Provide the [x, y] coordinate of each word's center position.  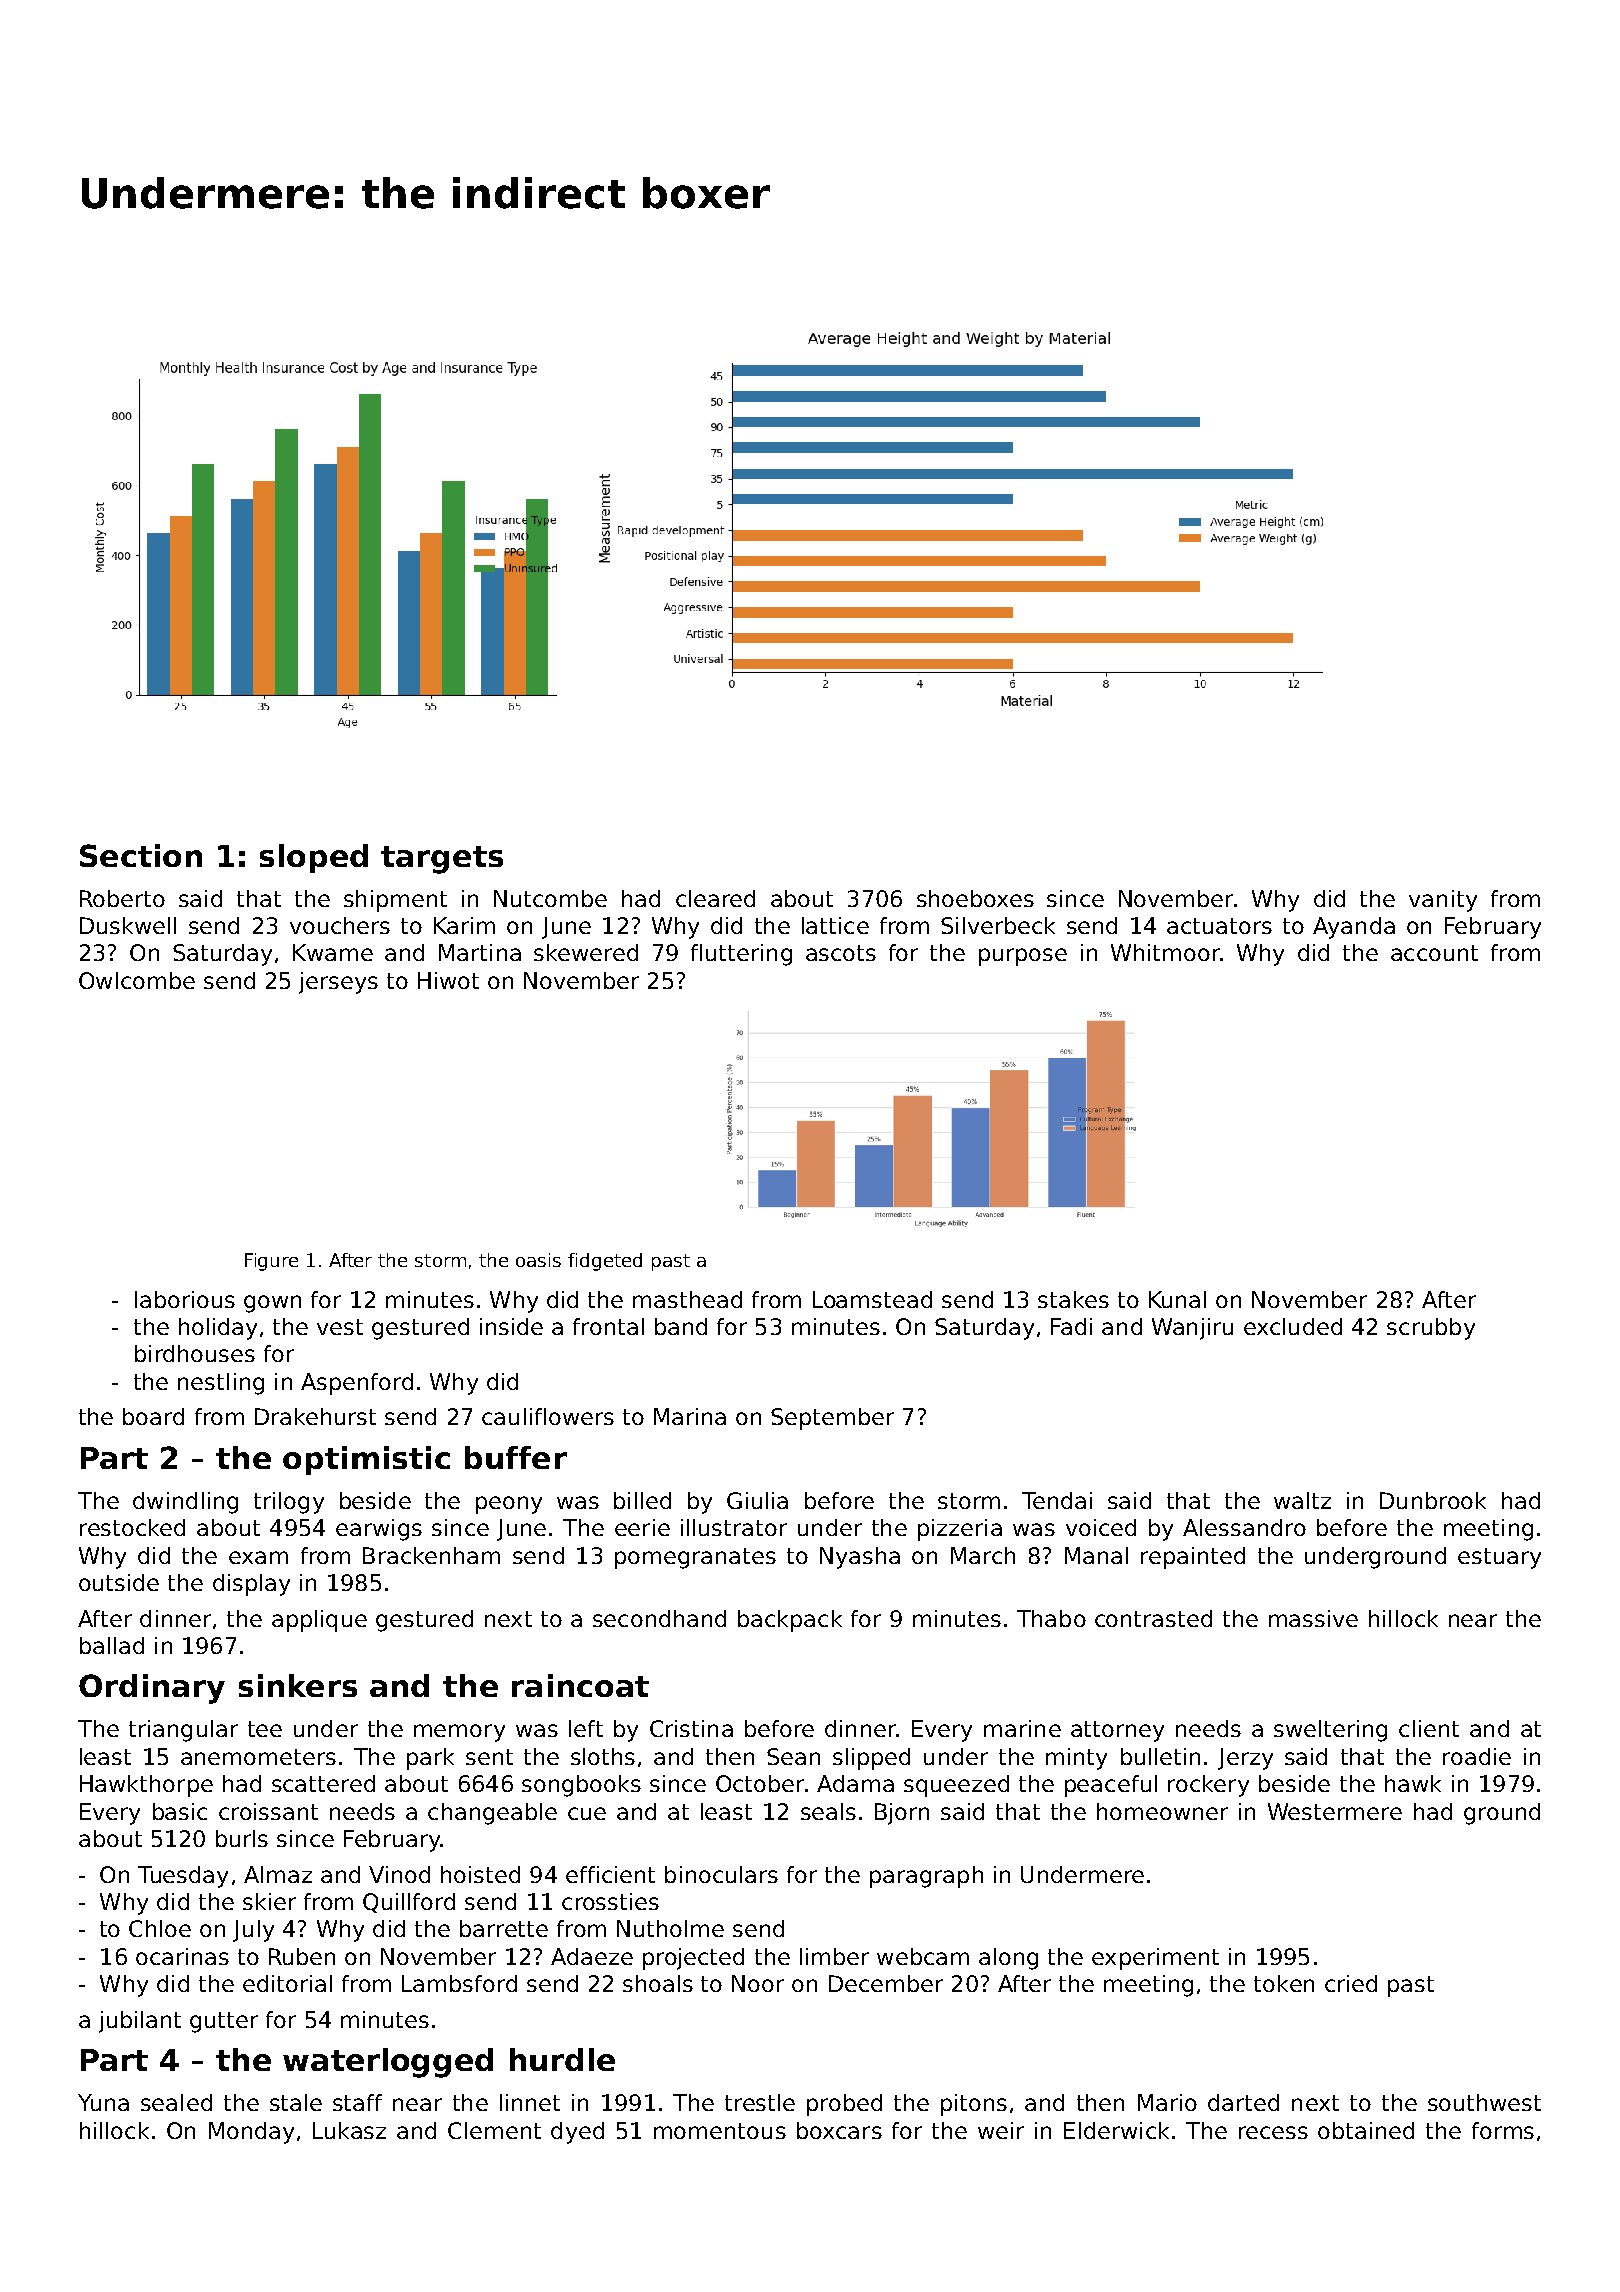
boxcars [839, 2130]
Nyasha [860, 1558]
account [1434, 953]
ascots [841, 953]
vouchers [340, 925]
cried [1351, 1983]
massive [1313, 1618]
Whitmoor [1165, 952]
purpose [1023, 957]
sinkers [298, 1685]
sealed [176, 2102]
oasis [538, 1260]
